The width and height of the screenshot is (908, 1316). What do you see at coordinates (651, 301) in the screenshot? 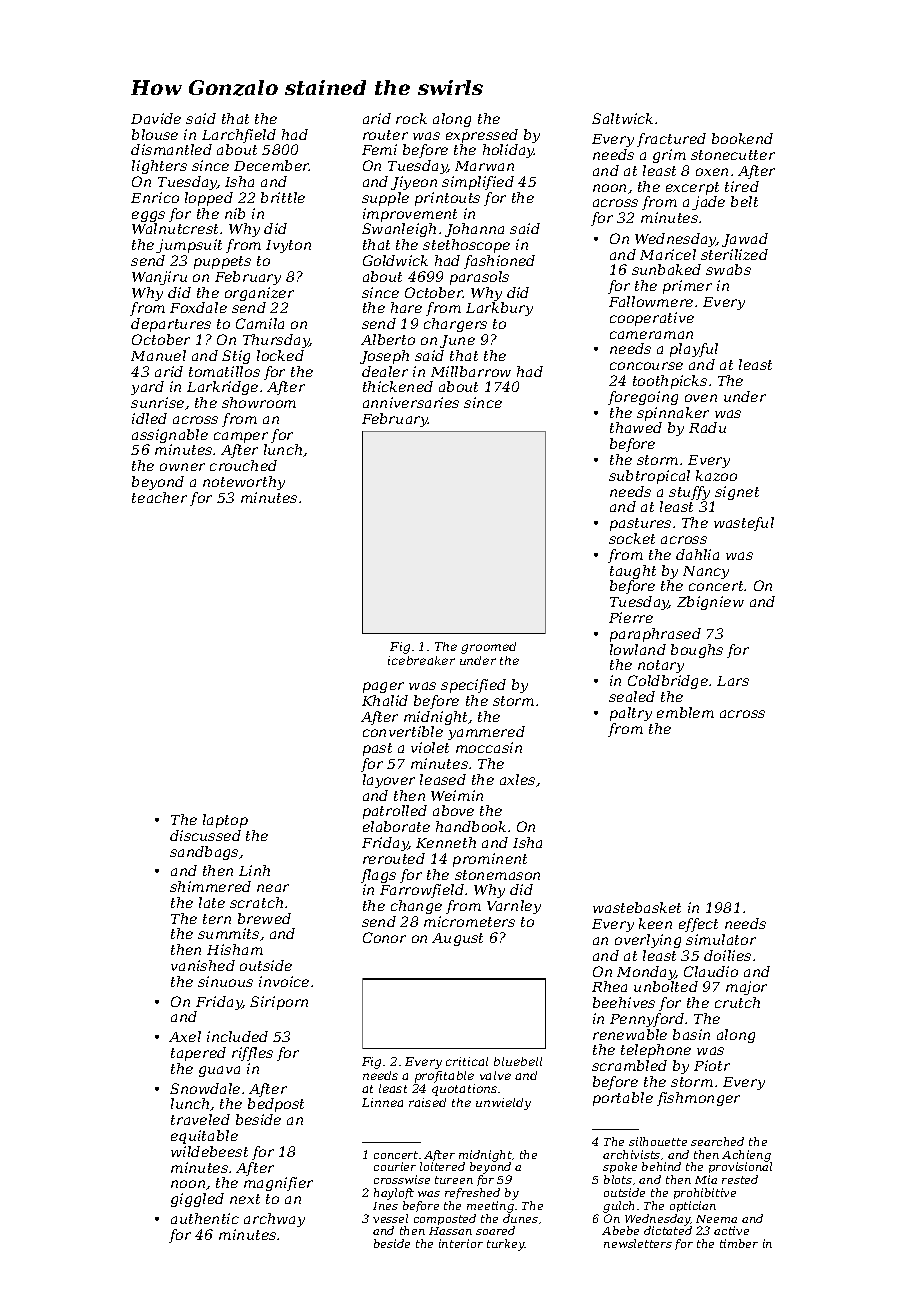
I see `Fallowmere` at bounding box center [651, 301].
